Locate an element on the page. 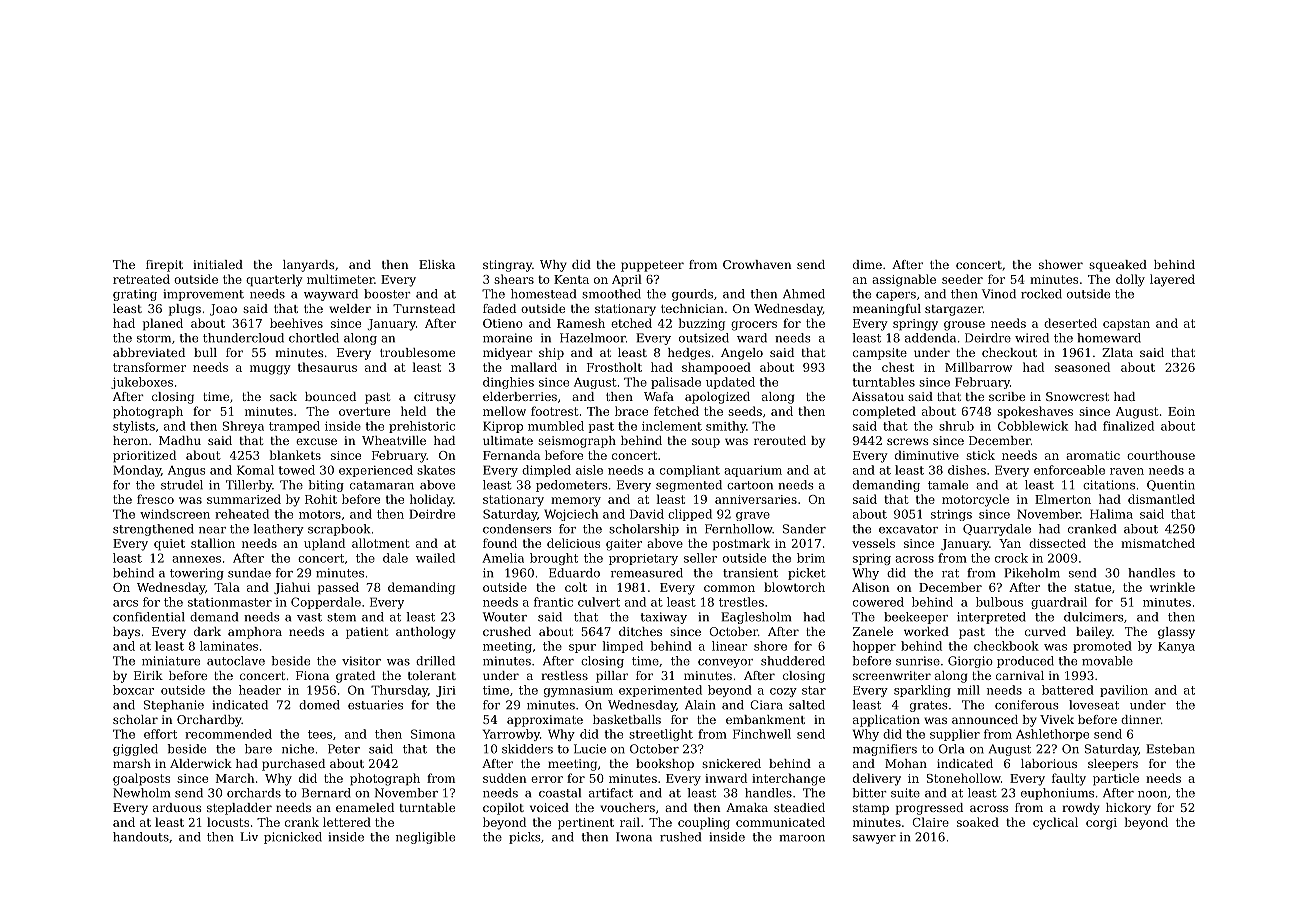  Turnstead is located at coordinates (424, 308).
